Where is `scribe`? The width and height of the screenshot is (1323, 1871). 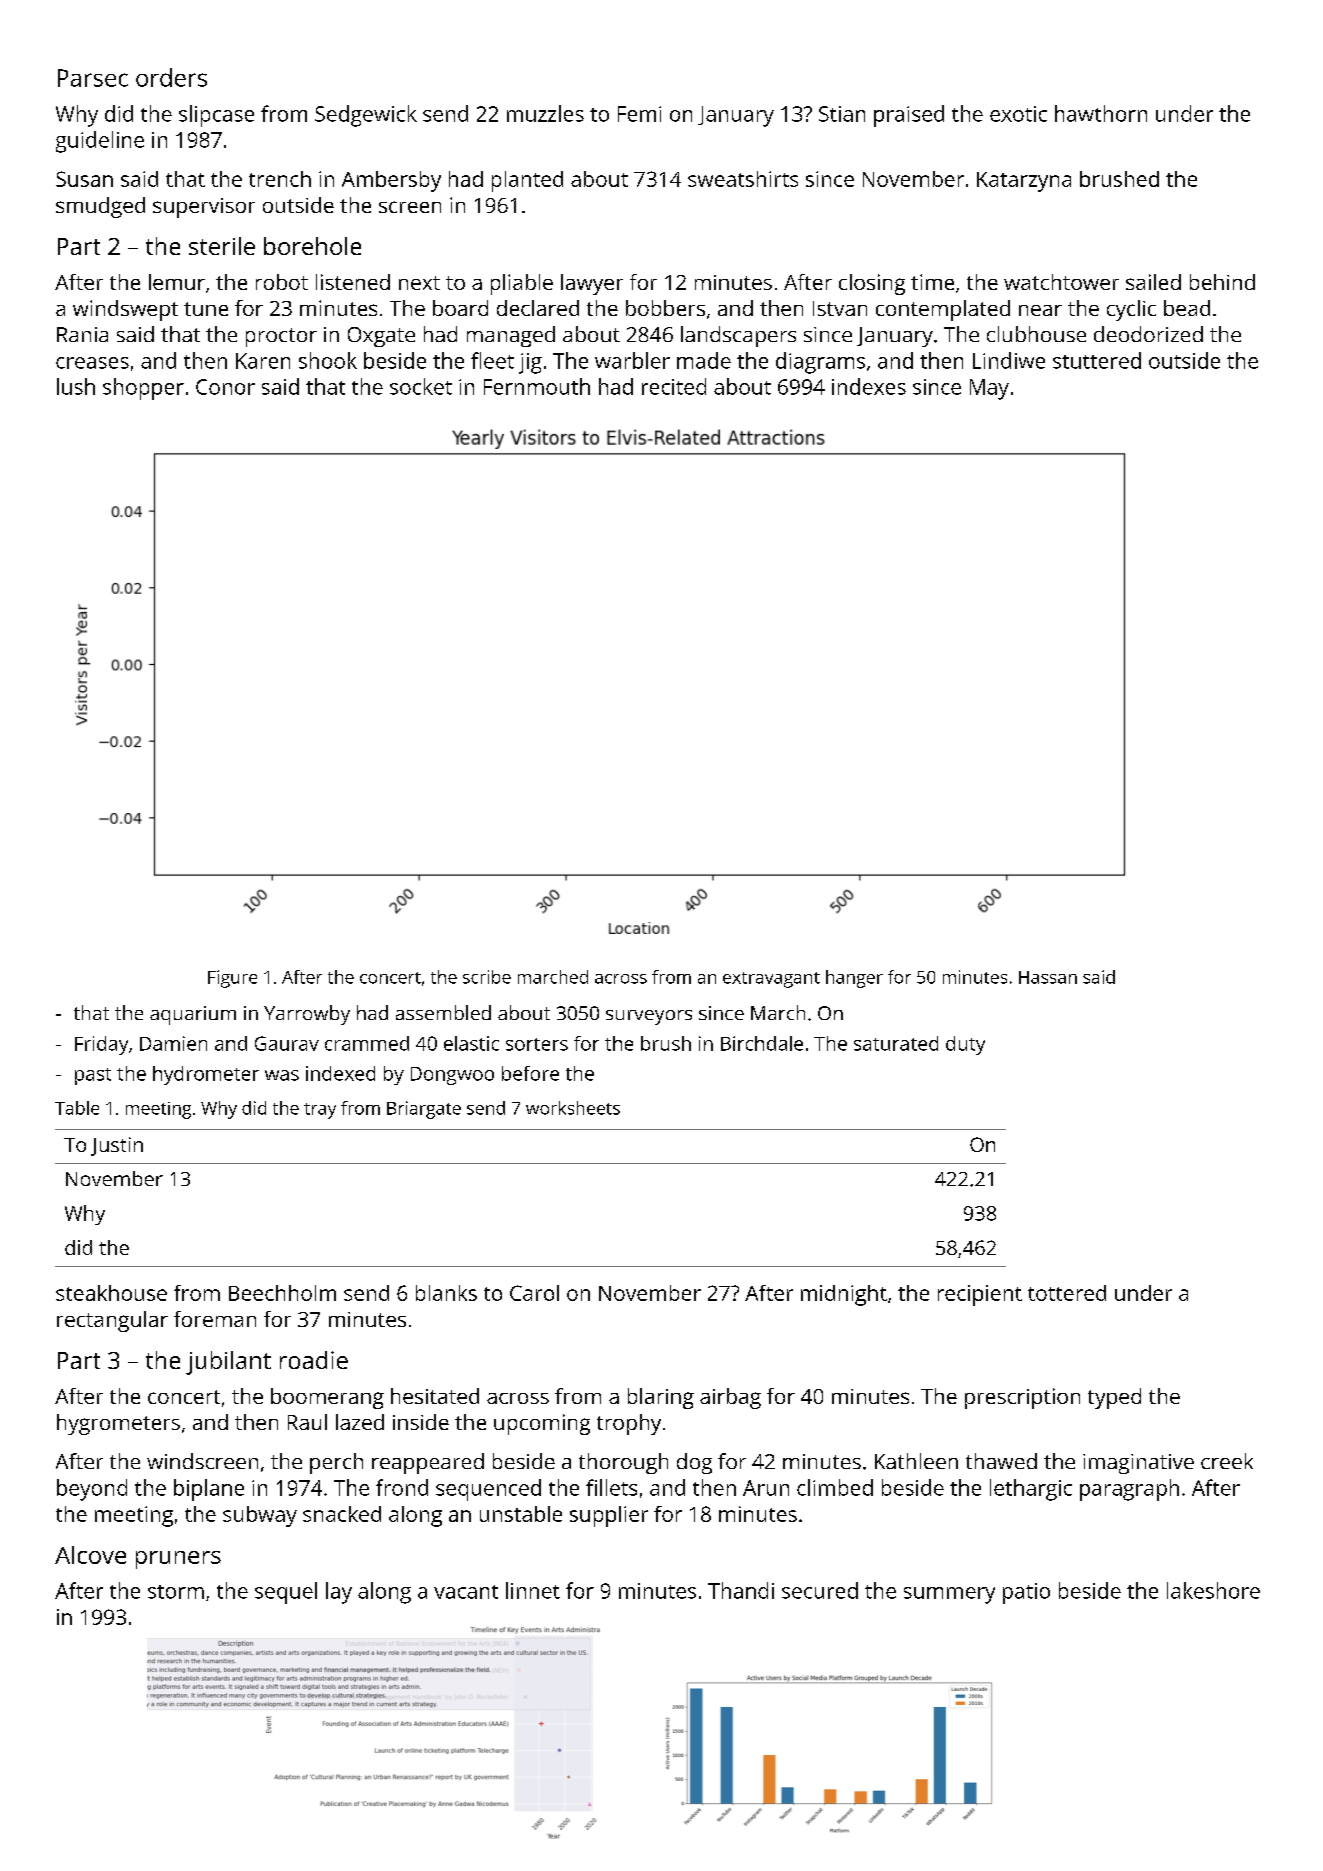
scribe is located at coordinates (487, 977).
